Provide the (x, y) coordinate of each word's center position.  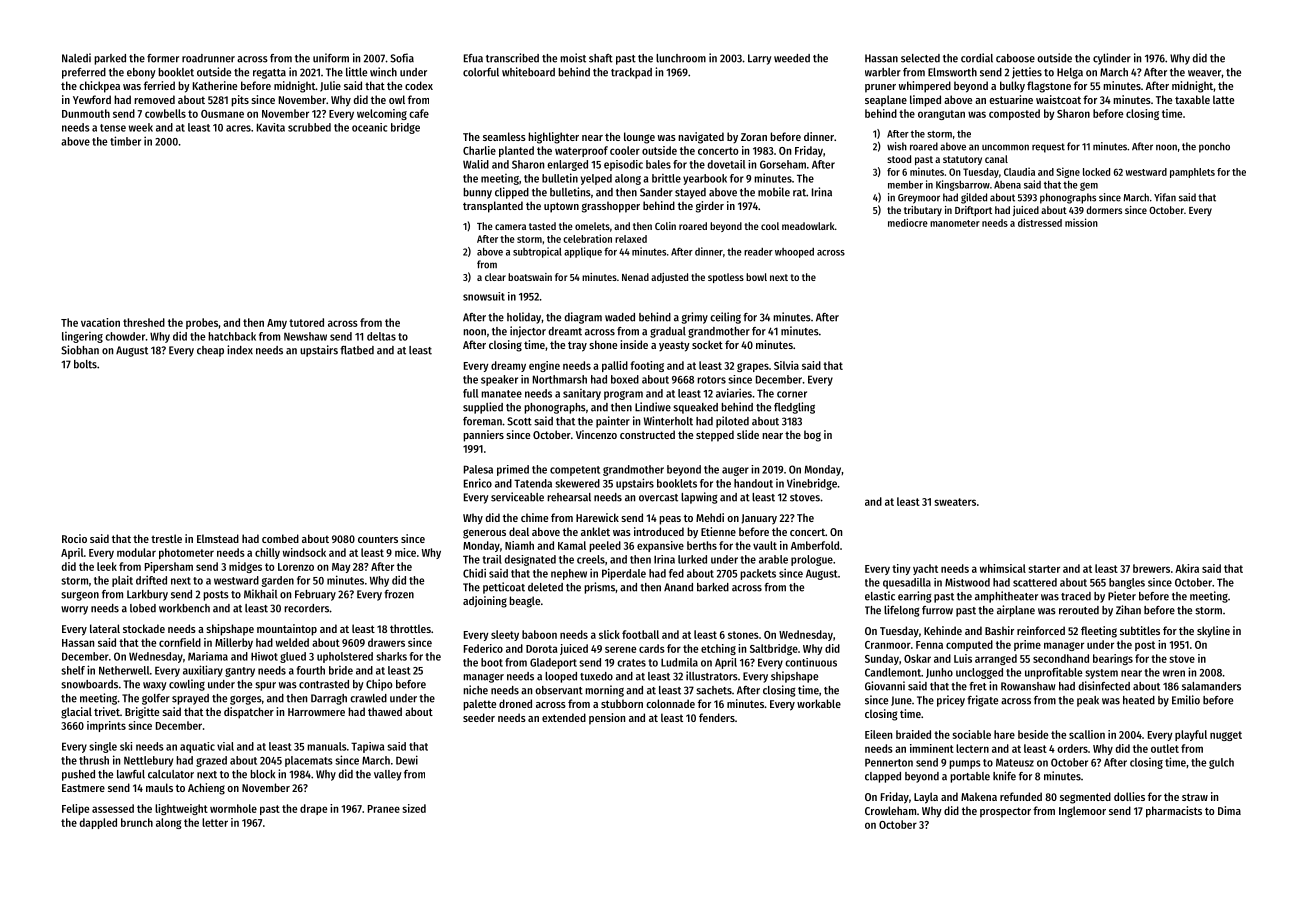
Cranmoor (888, 645)
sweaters (955, 502)
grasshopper (611, 207)
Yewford (92, 99)
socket (707, 344)
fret (978, 686)
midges (245, 567)
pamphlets (1192, 173)
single (103, 747)
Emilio (1186, 700)
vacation (100, 322)
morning (604, 691)
